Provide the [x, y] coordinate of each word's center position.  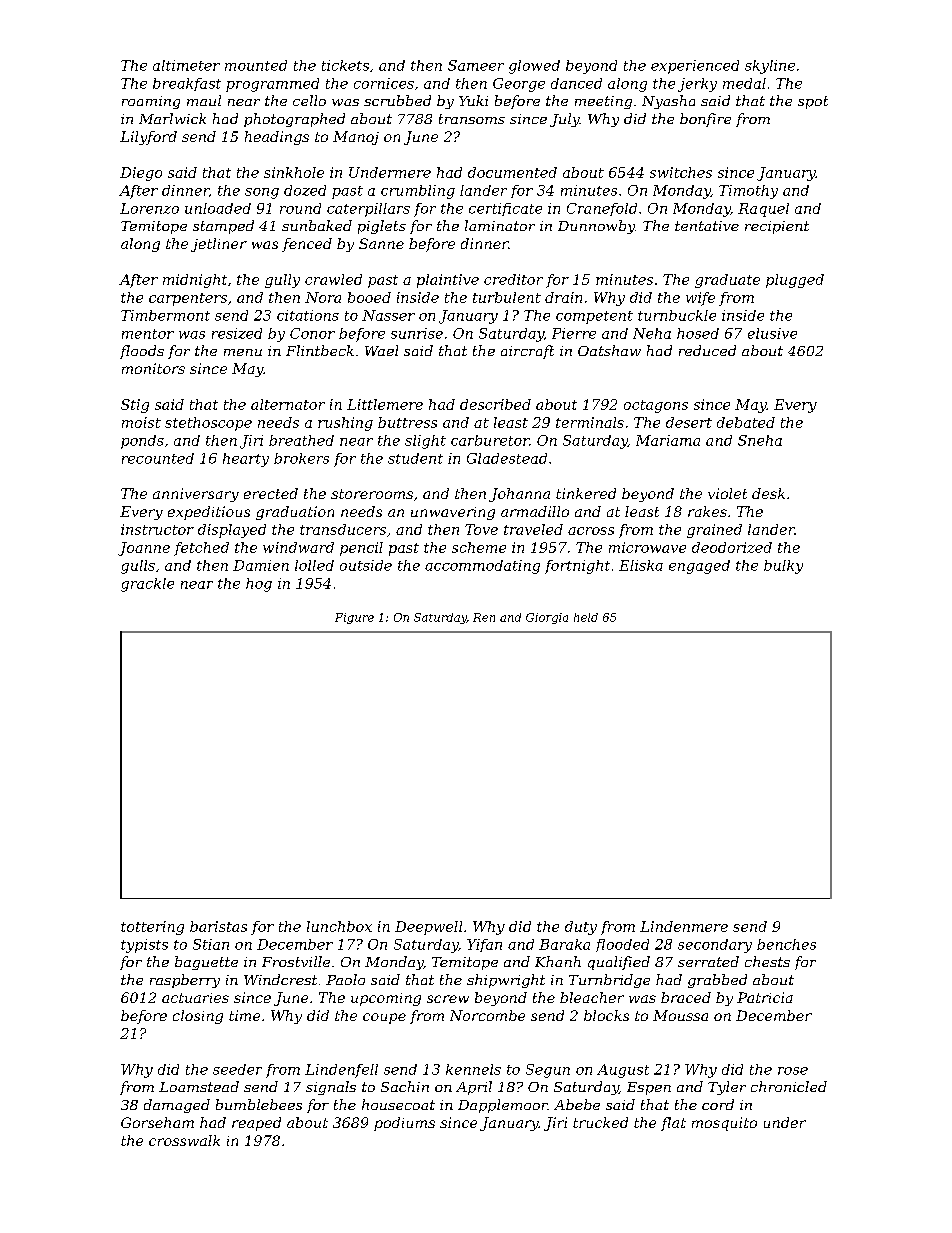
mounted [256, 65]
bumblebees [259, 1104]
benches [786, 944]
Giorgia [547, 618]
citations [308, 315]
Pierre [574, 333]
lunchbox [339, 926]
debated [746, 422]
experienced [695, 67]
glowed [534, 67]
